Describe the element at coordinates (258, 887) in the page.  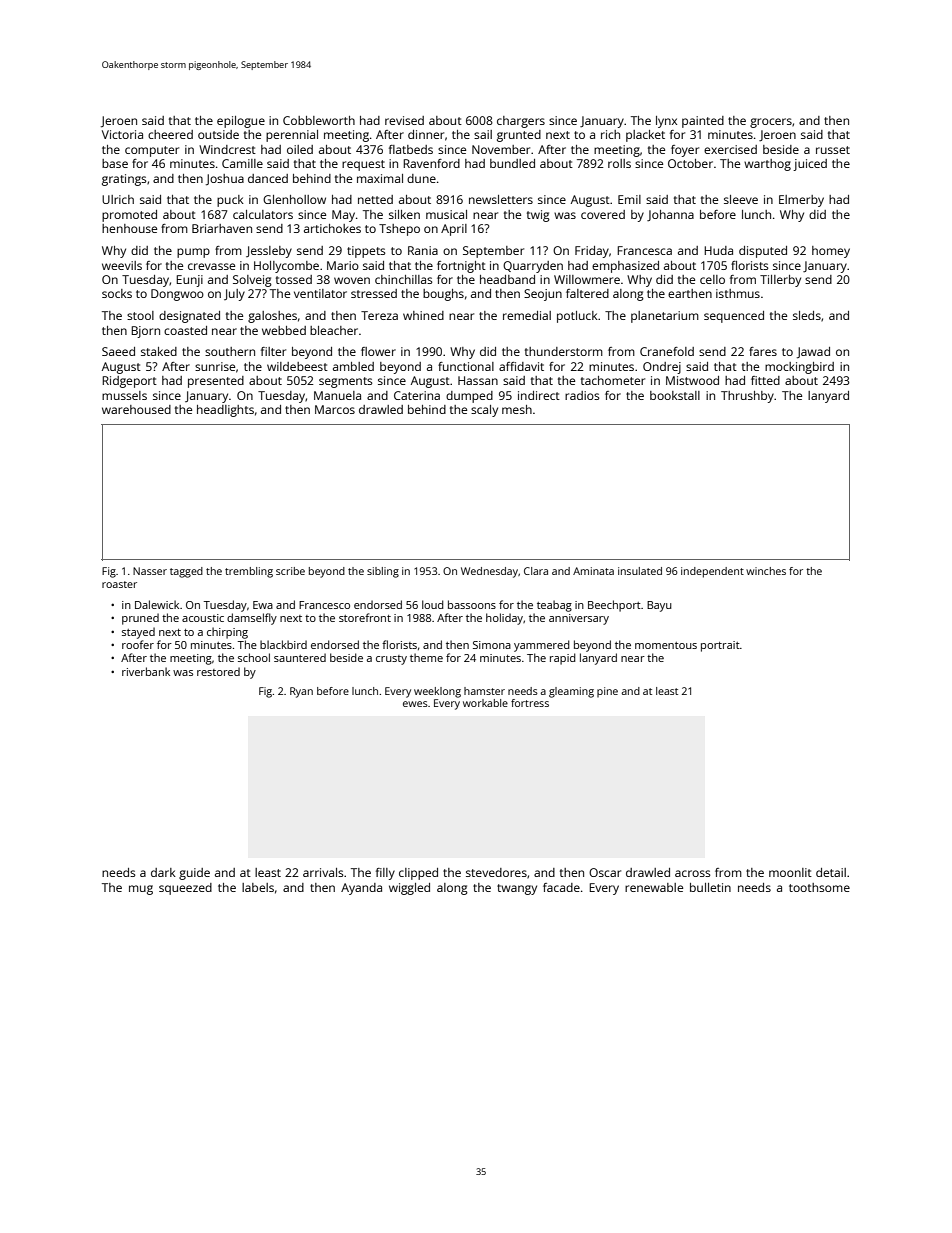
I see `labels` at that location.
